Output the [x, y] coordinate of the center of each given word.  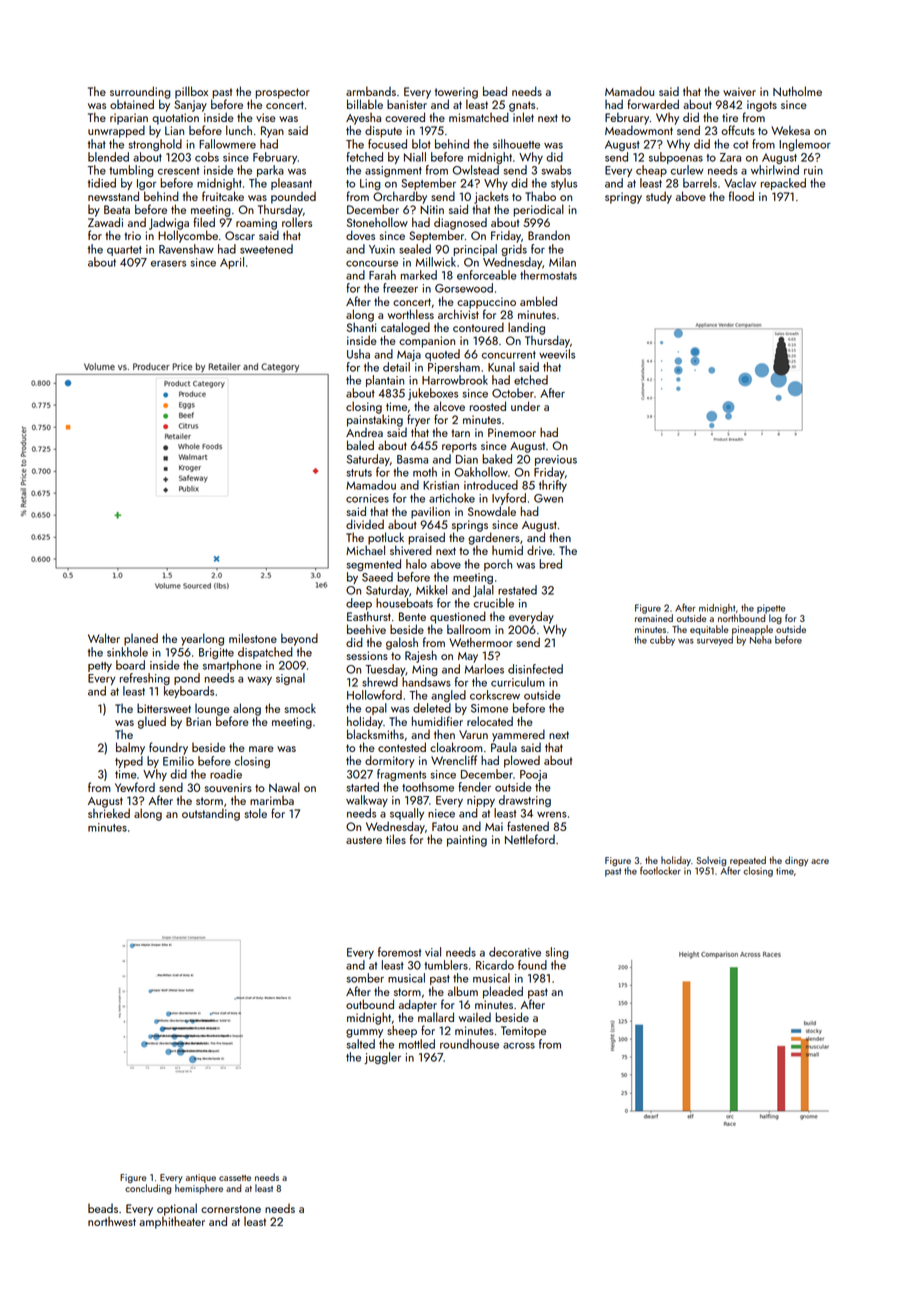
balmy [130, 748]
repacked [783, 184]
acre [820, 861]
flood [741, 196]
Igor [146, 184]
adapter [418, 1005]
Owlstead [475, 170]
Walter [104, 638]
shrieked [109, 813]
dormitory [390, 761]
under [525, 406]
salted [361, 1044]
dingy [796, 861]
